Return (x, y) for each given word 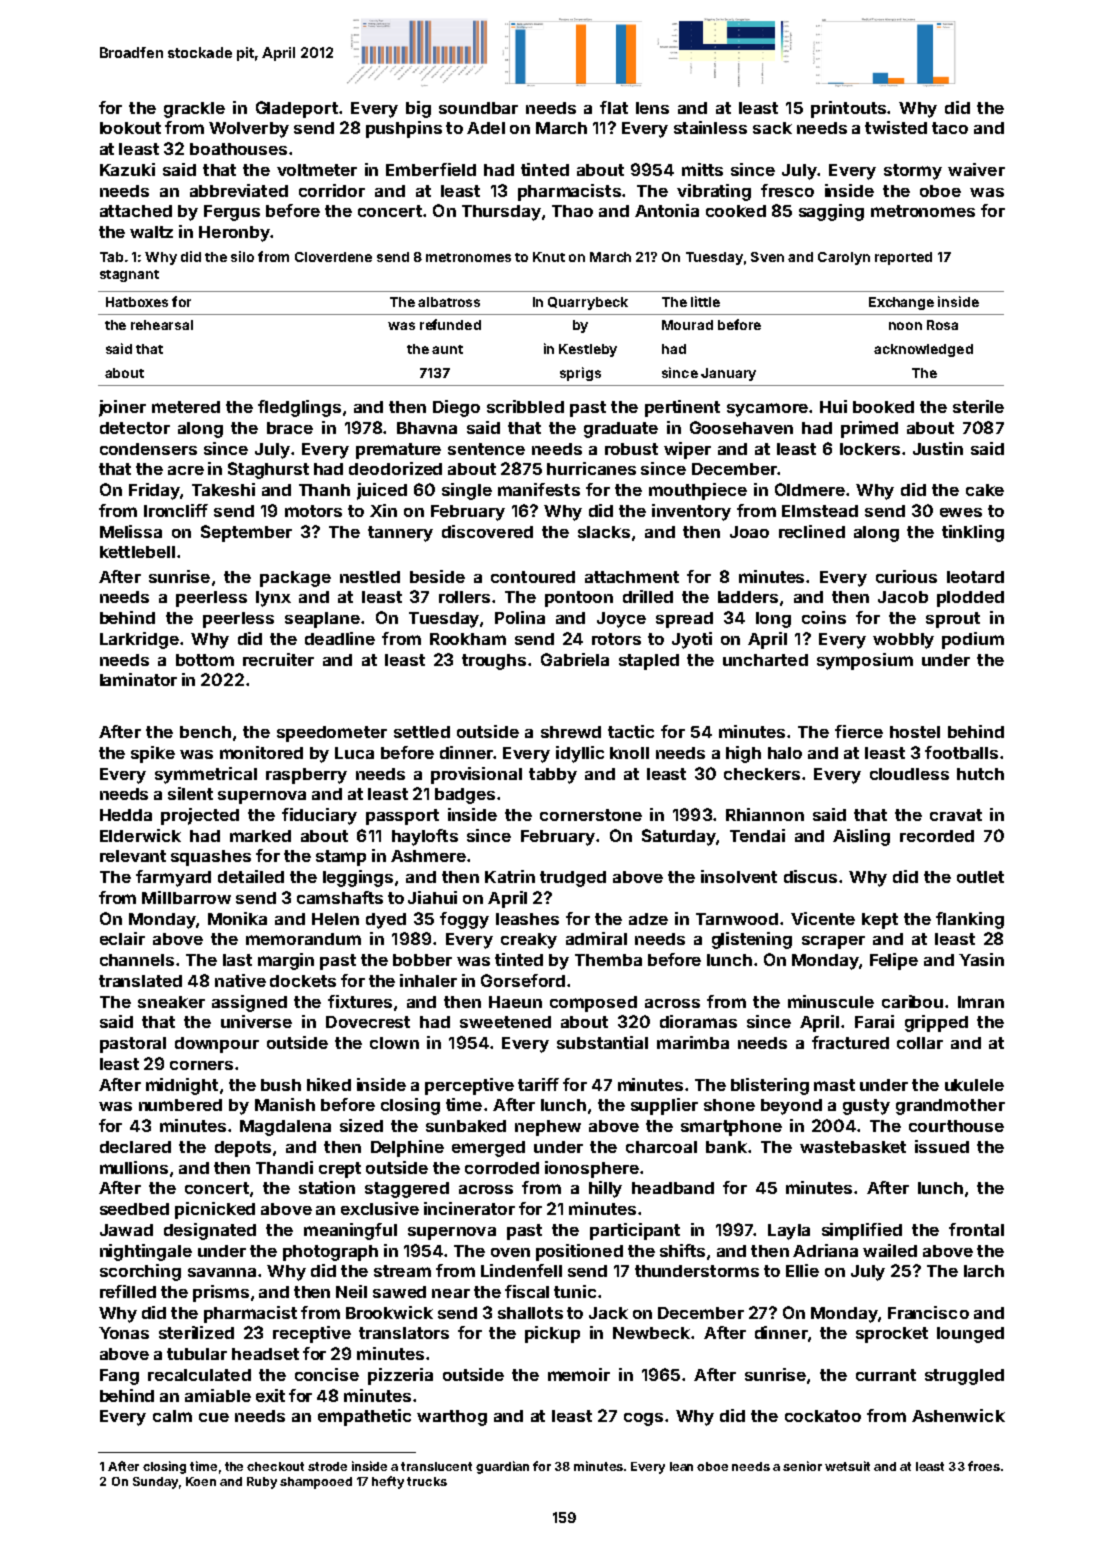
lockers (870, 449)
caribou (912, 1001)
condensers (148, 449)
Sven (767, 257)
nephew (548, 1128)
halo (785, 753)
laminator (138, 679)
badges (465, 796)
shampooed (316, 1483)
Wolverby (249, 130)
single (467, 491)
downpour (217, 1045)
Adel (486, 128)
